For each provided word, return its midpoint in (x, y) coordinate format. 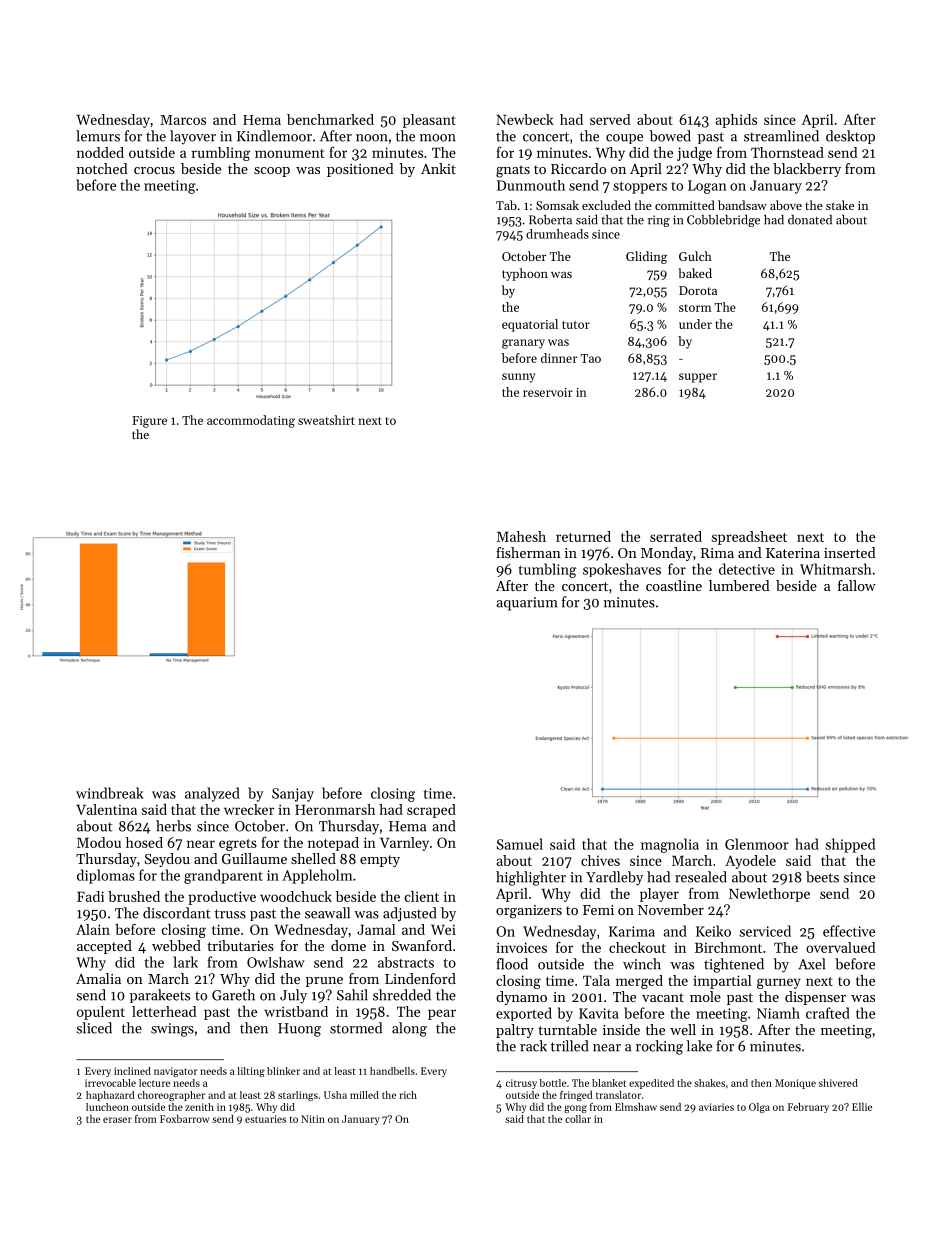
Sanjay (293, 795)
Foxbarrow (185, 1119)
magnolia (670, 845)
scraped (431, 811)
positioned (360, 170)
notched (102, 168)
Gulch (695, 256)
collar (578, 1119)
